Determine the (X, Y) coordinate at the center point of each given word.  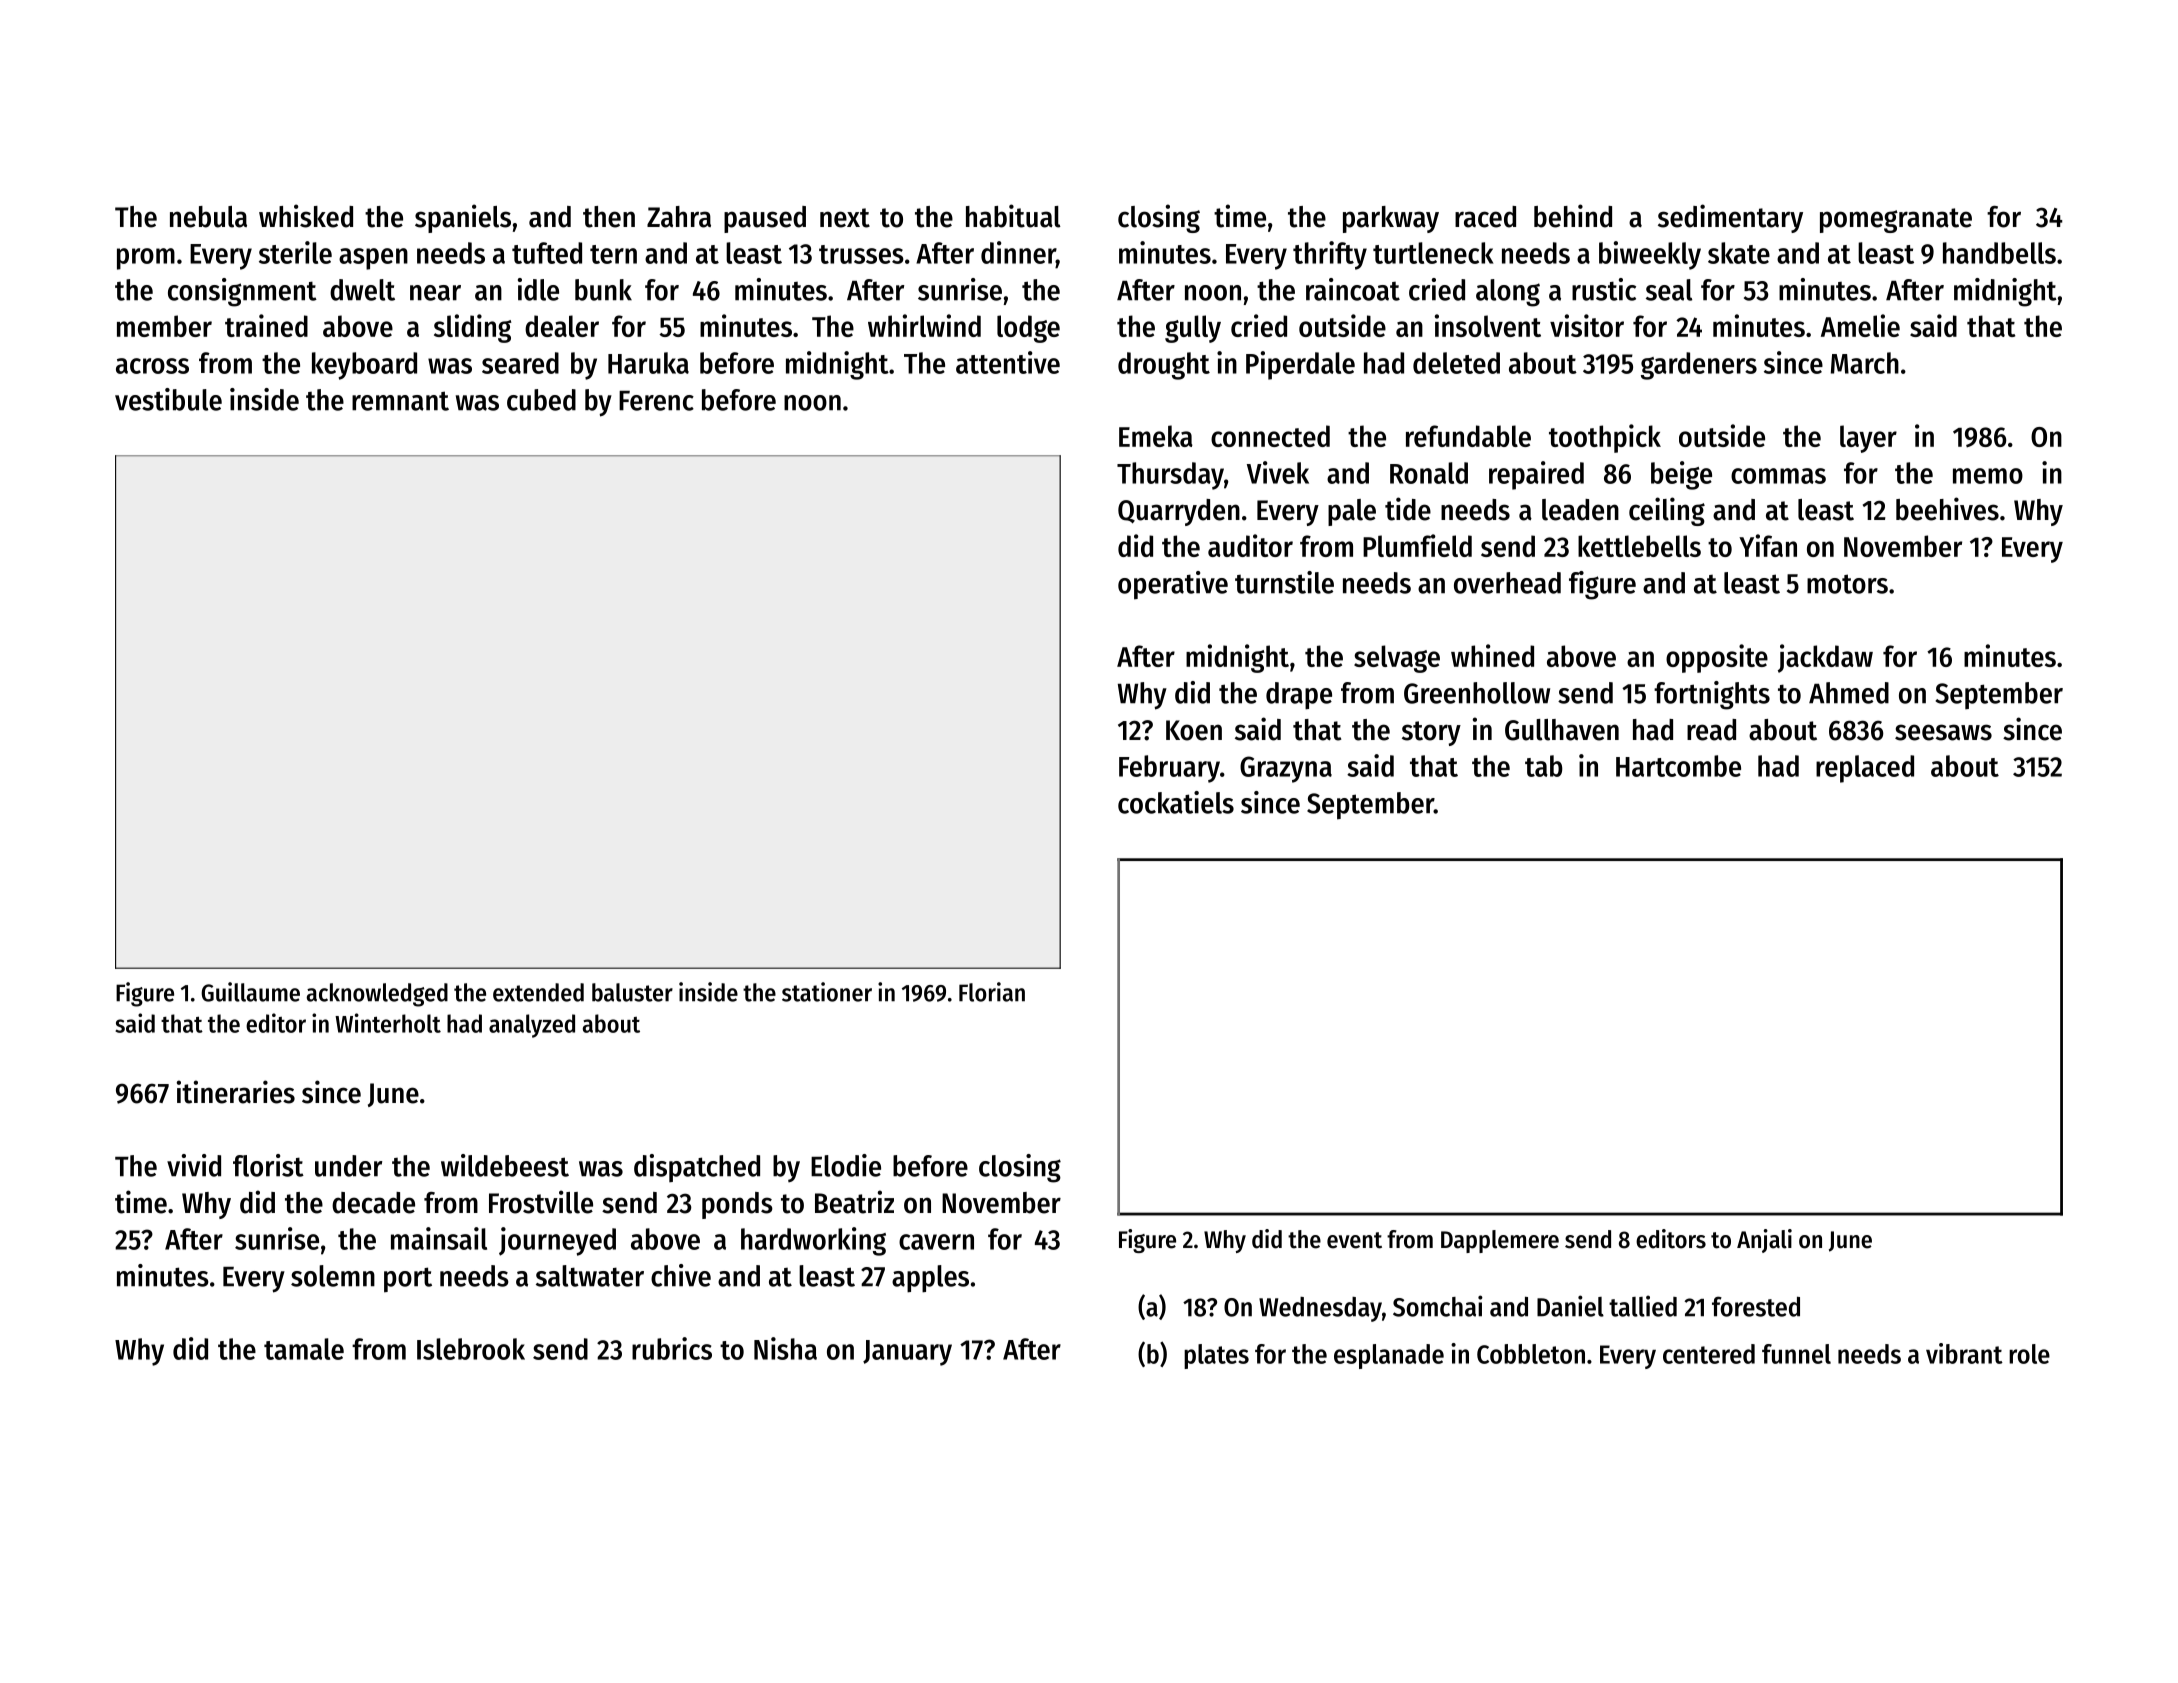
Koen (1194, 730)
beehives (1947, 509)
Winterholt (388, 1023)
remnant (400, 401)
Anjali (1764, 1241)
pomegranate (1896, 220)
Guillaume (250, 992)
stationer (827, 992)
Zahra (679, 217)
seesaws (1943, 732)
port (408, 1280)
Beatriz (854, 1202)
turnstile (1284, 582)
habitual (1013, 216)
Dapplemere (1500, 1241)
